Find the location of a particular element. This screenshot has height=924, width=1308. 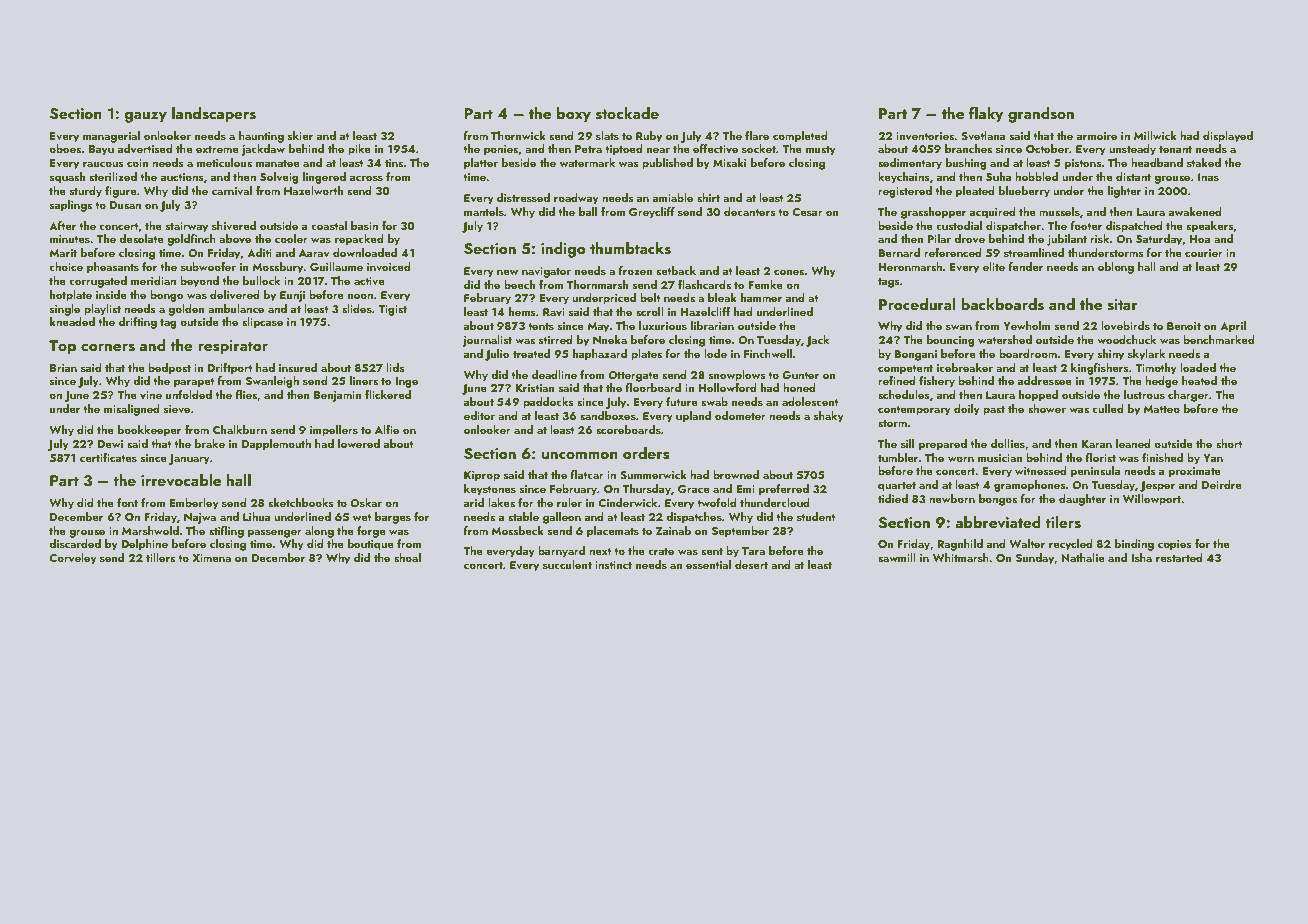

tillers is located at coordinates (160, 557).
